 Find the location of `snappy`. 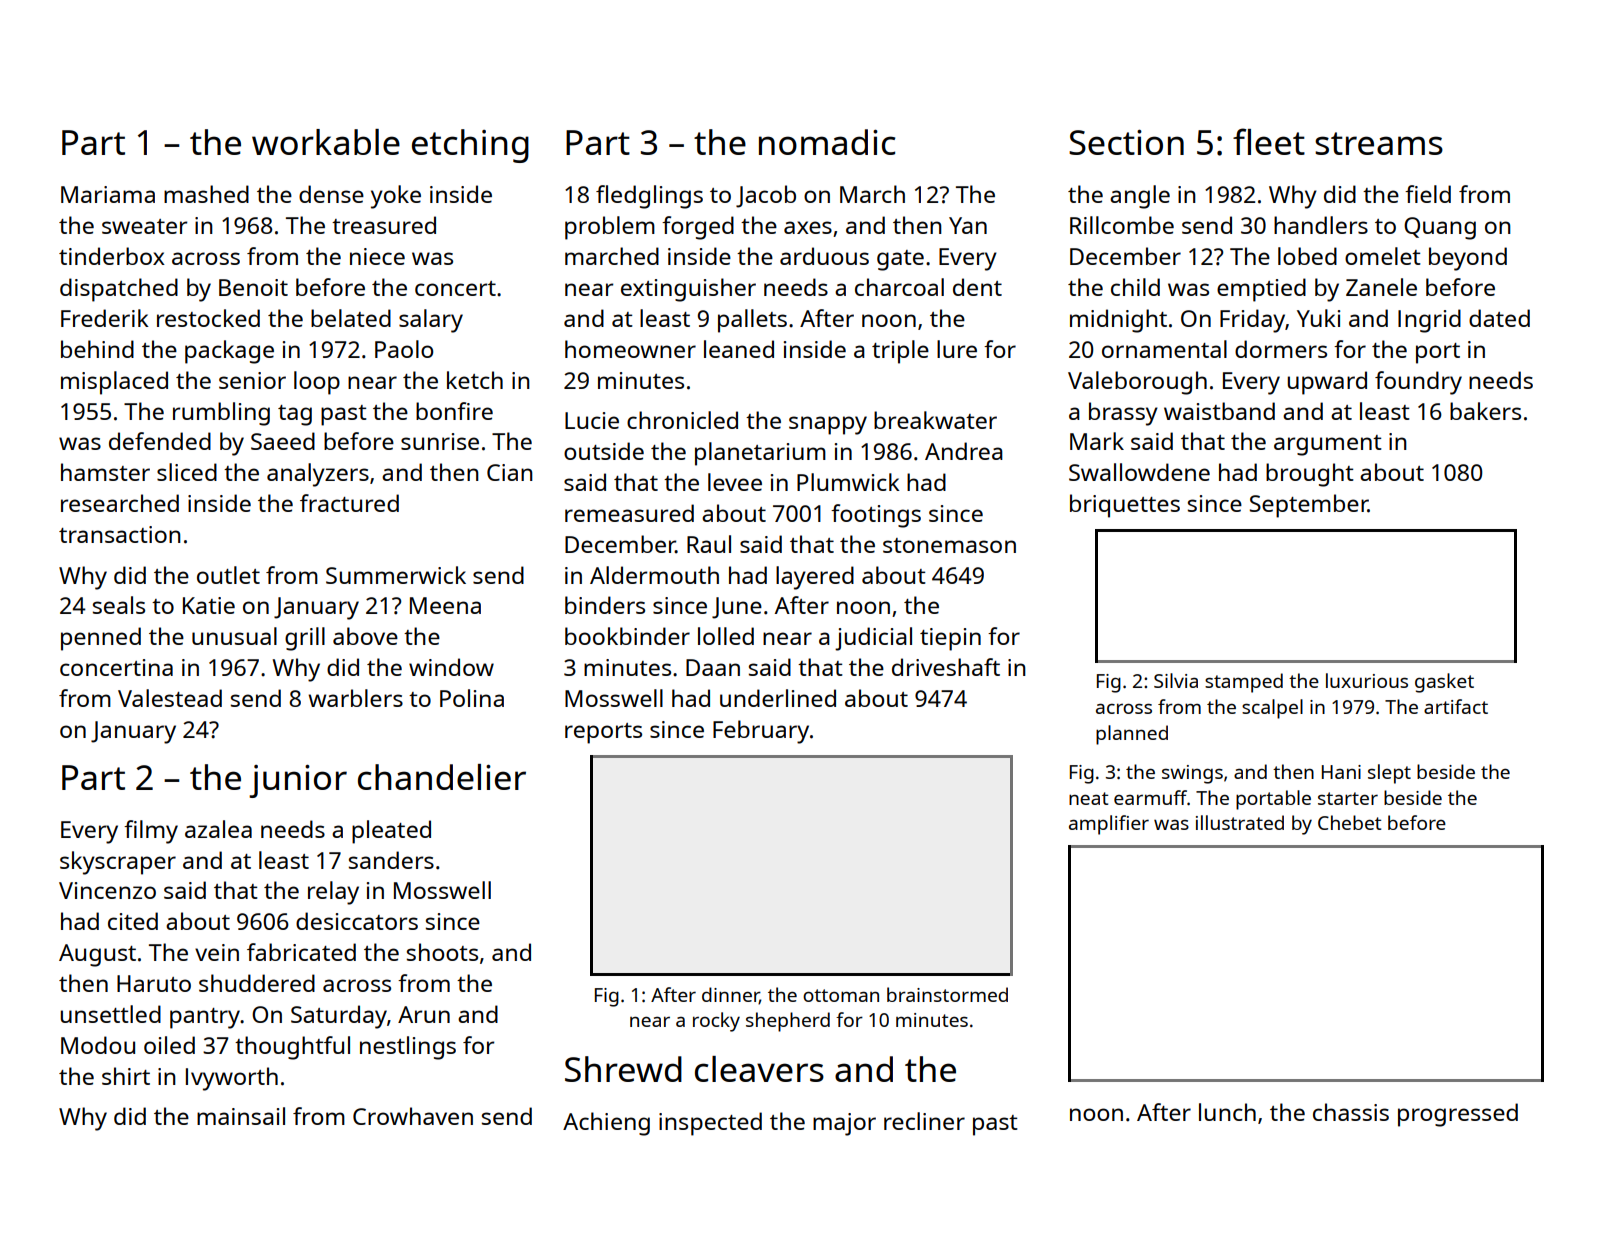

snappy is located at coordinates (828, 425).
